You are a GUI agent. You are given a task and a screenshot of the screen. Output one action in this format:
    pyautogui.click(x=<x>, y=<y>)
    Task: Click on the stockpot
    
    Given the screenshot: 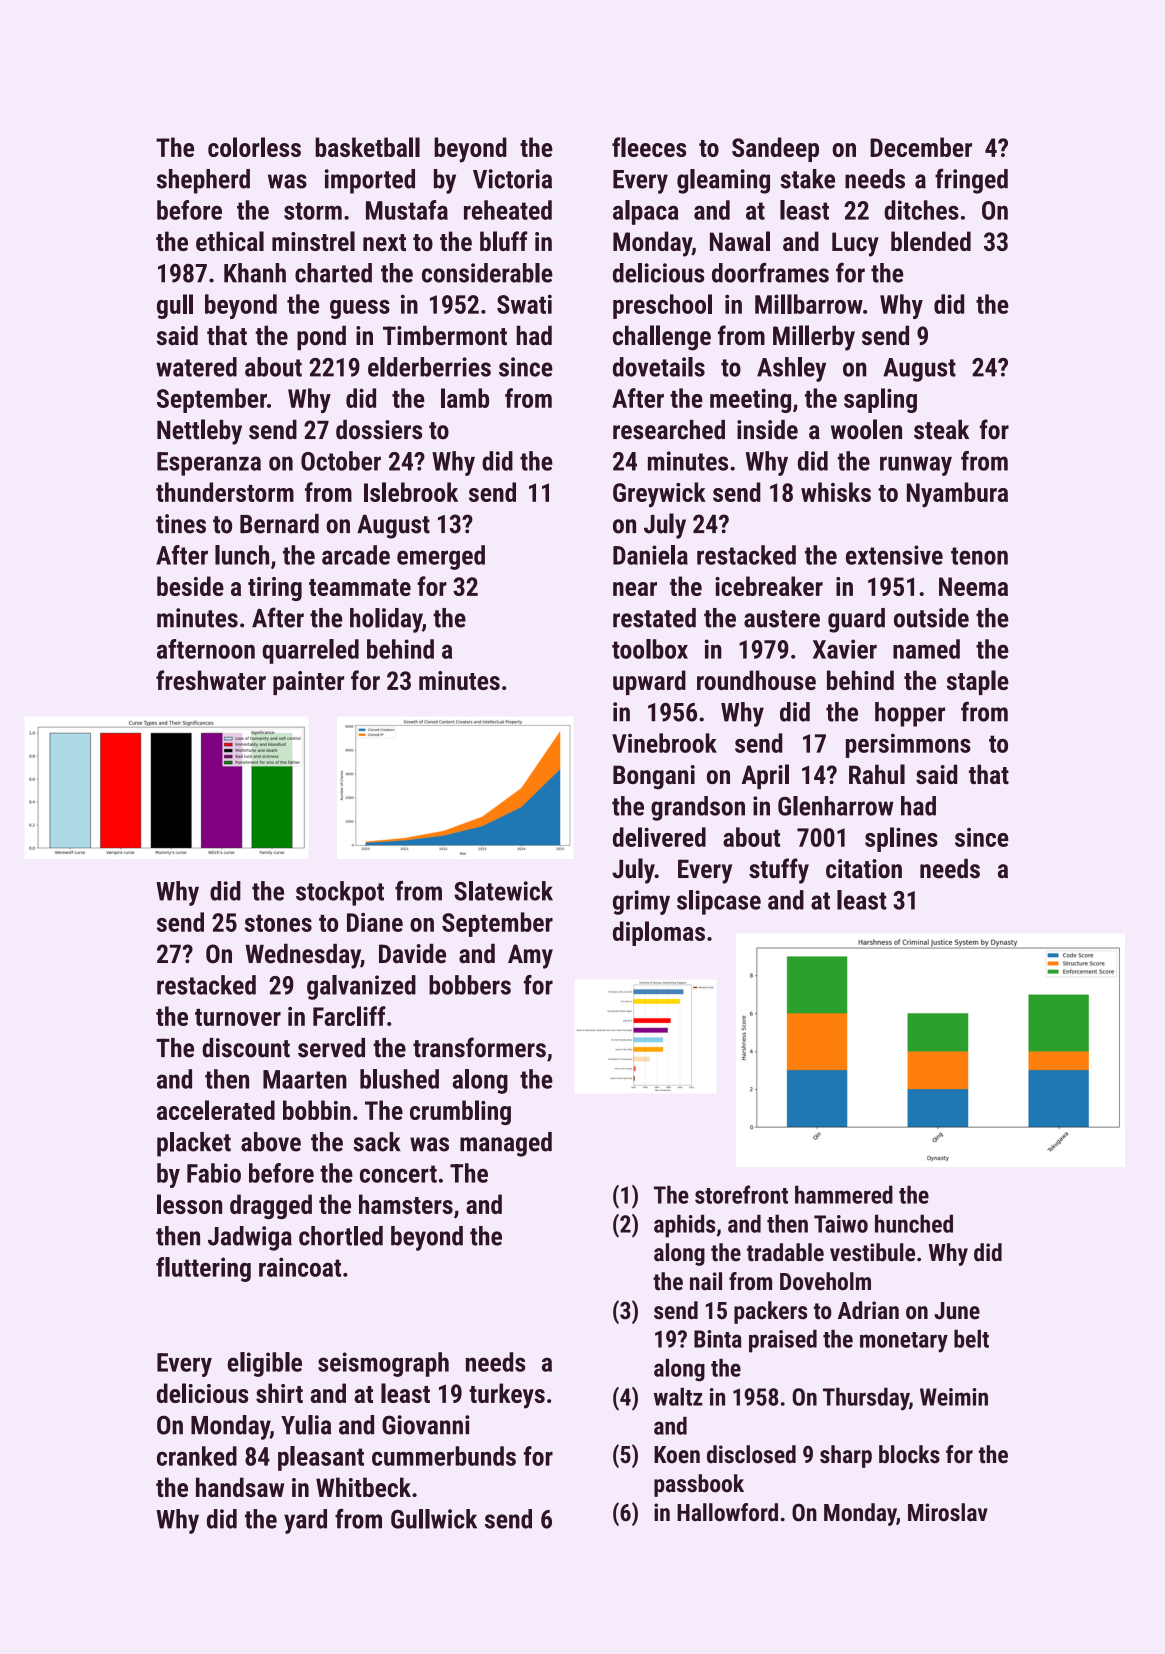 What is the action you would take?
    pyautogui.click(x=340, y=893)
